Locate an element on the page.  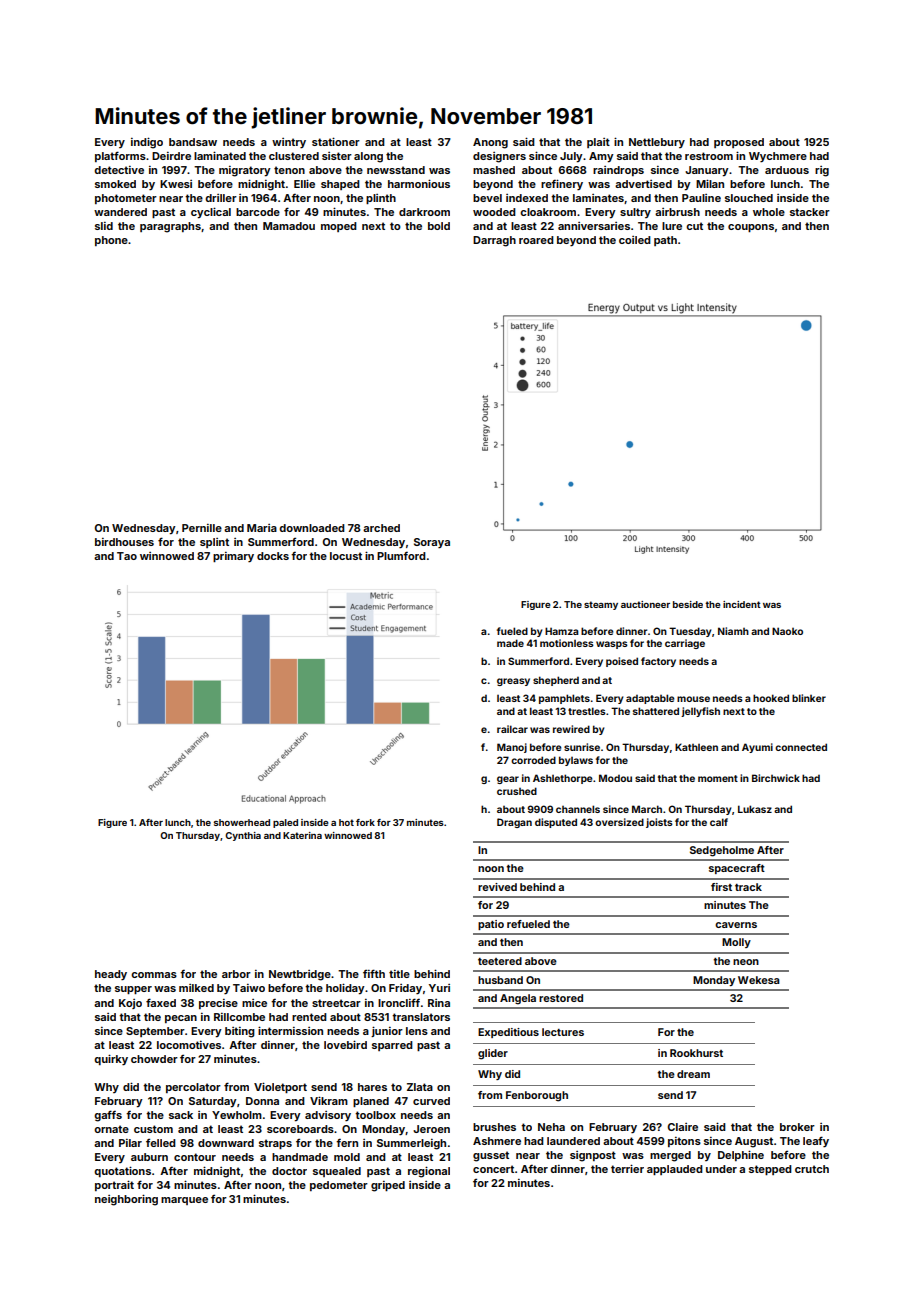
gear is located at coordinates (508, 780).
